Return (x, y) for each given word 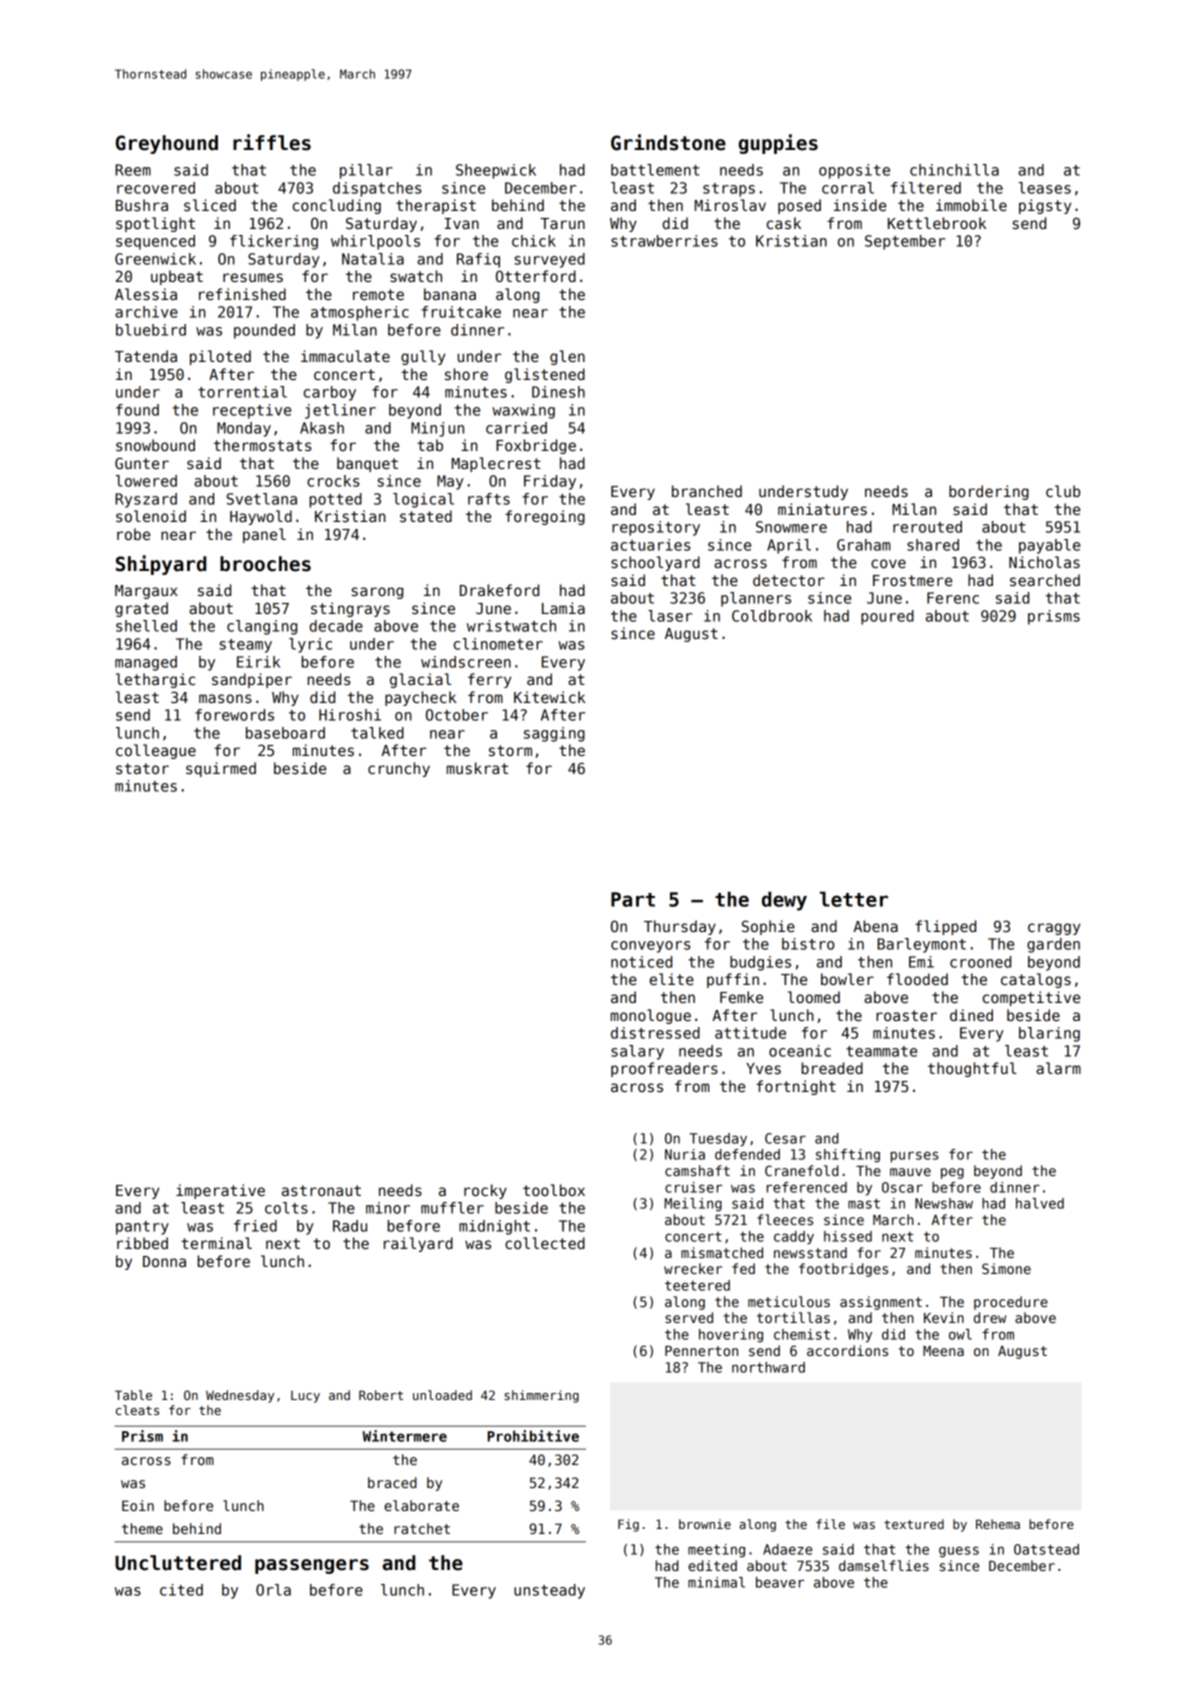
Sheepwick (496, 171)
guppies (778, 144)
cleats (137, 1410)
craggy (1054, 929)
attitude (750, 1033)
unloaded (442, 1395)
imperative (220, 1191)
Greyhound (167, 144)
